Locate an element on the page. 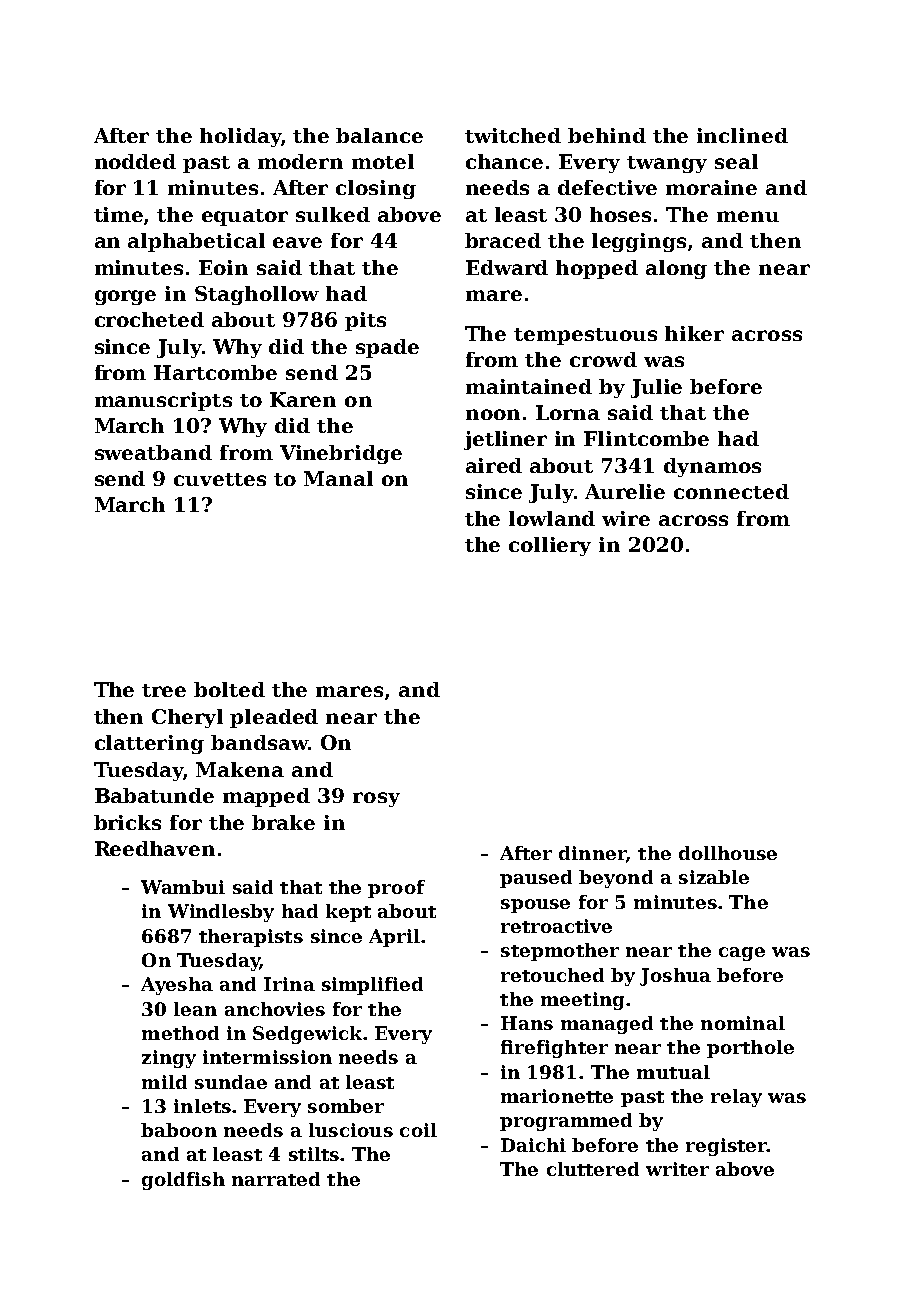 The height and width of the document is (1316, 908). proof is located at coordinates (396, 889).
